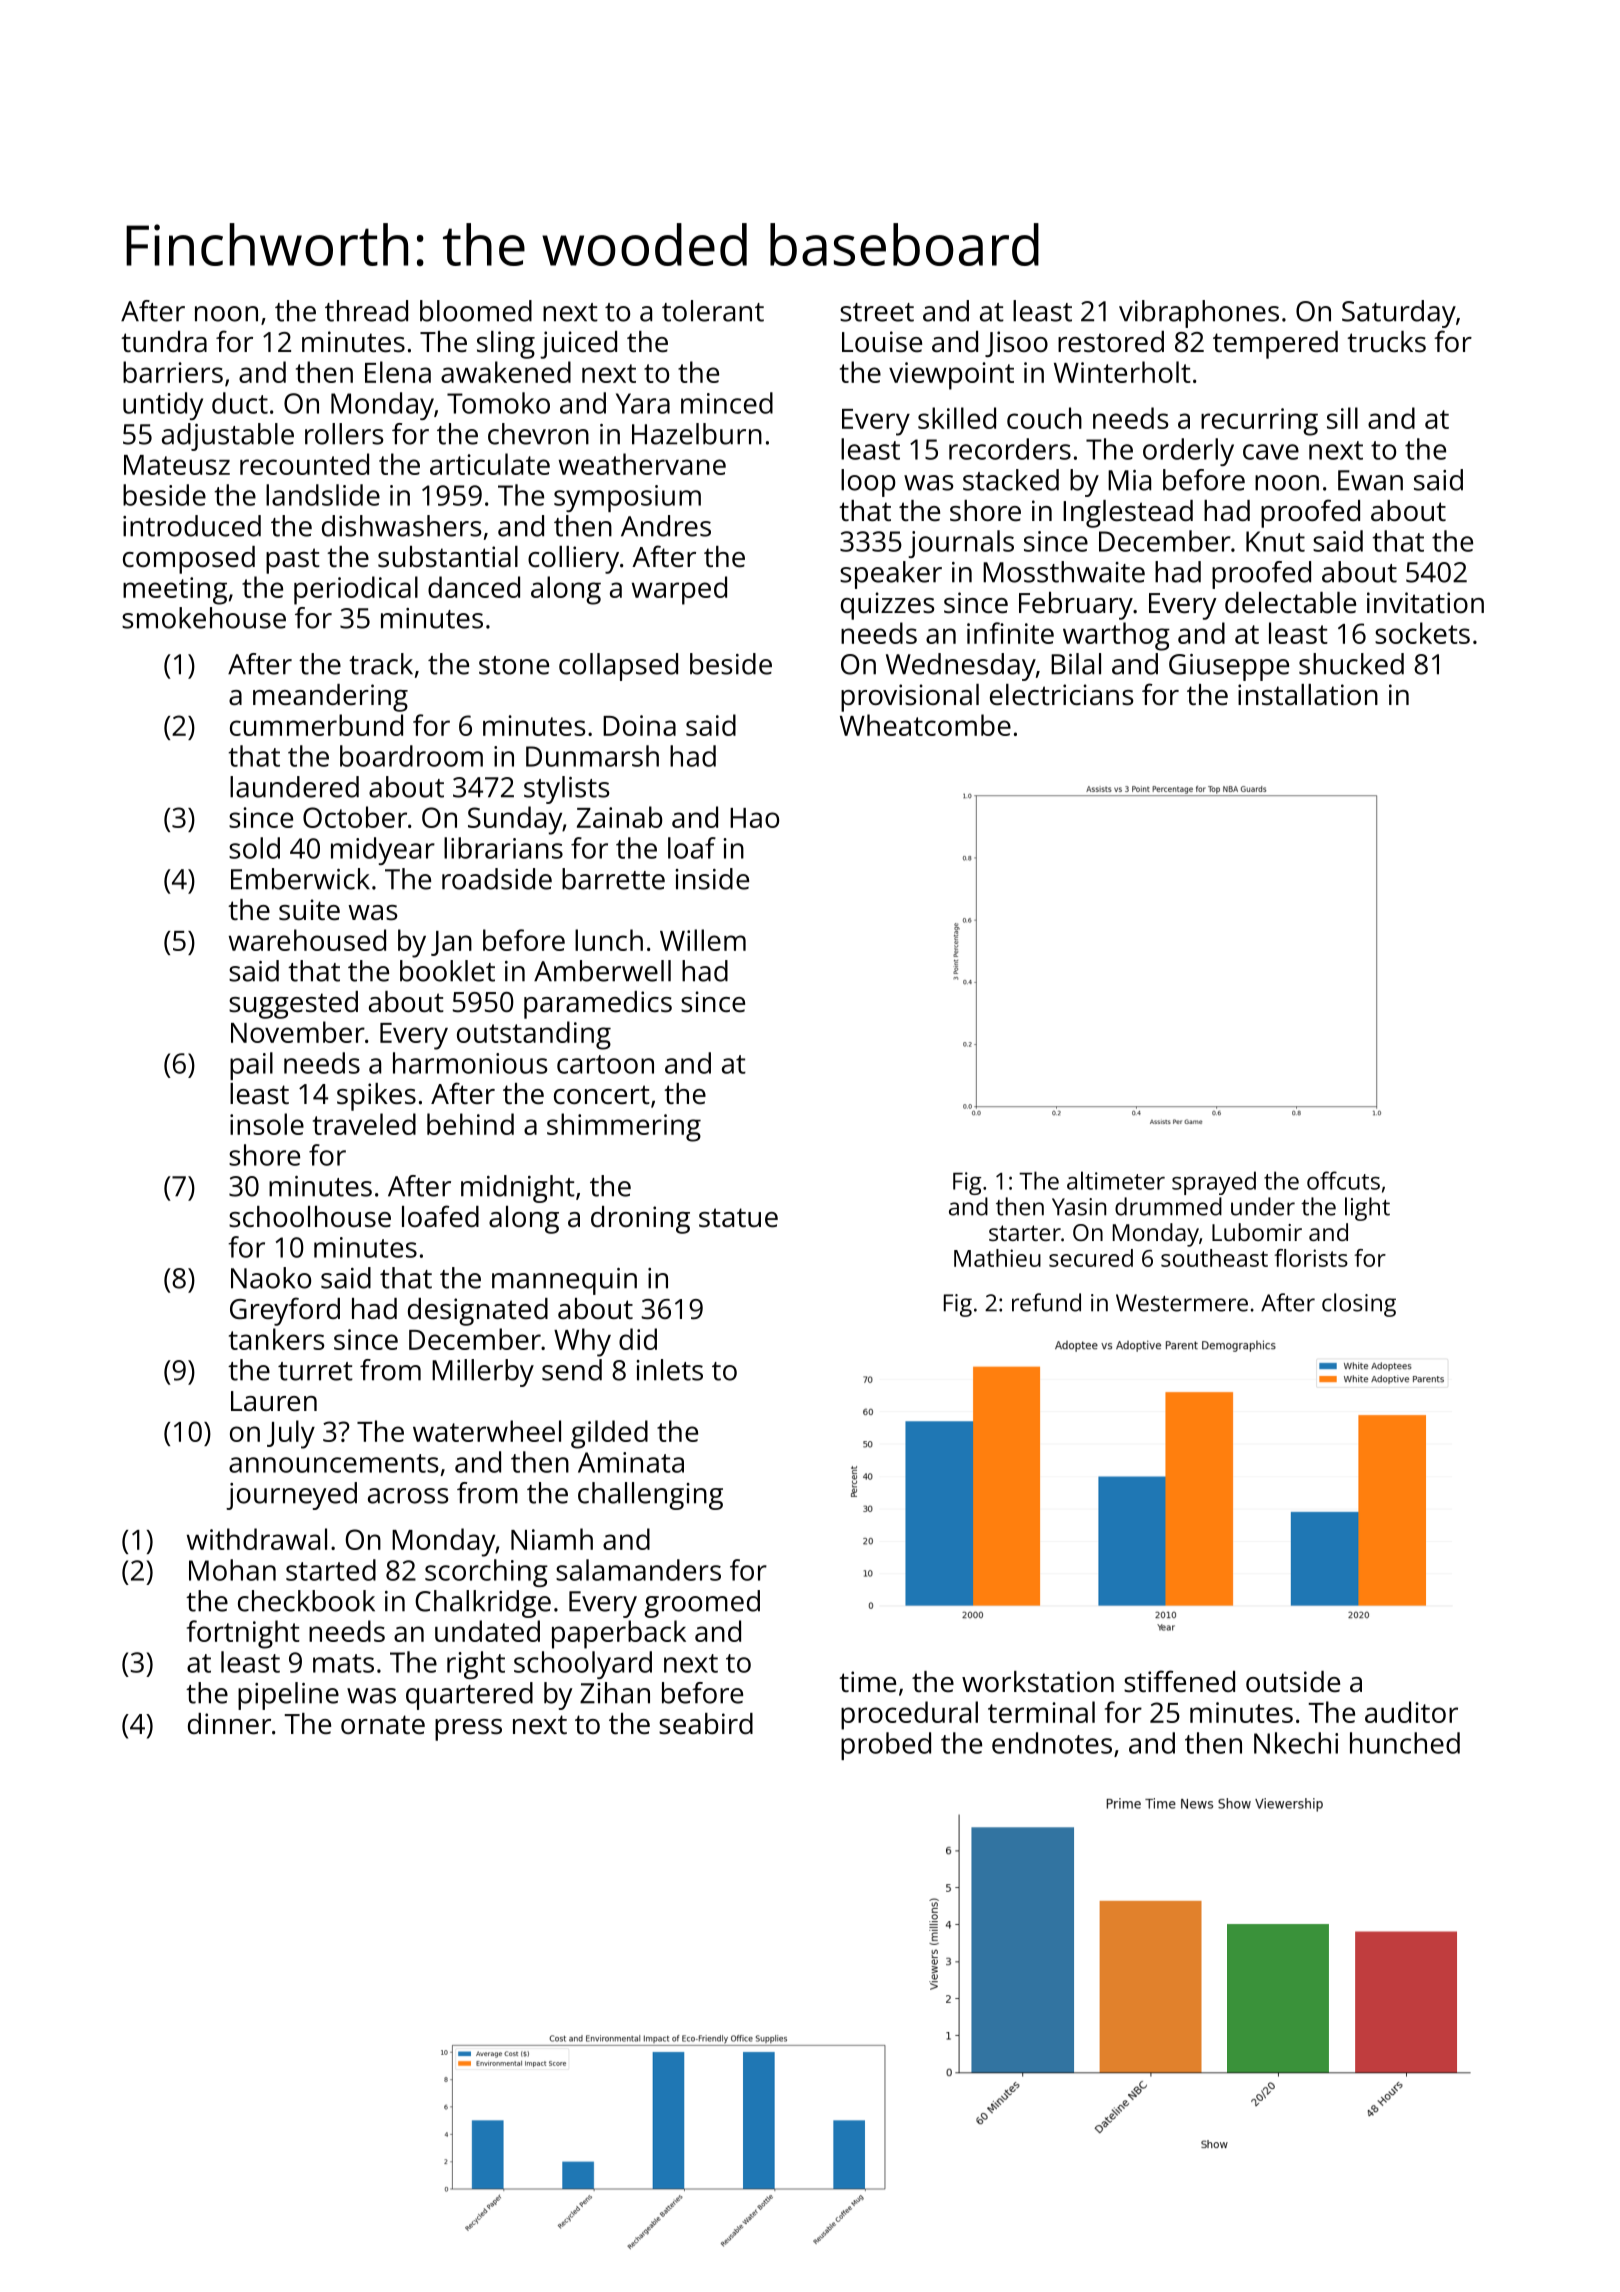 The height and width of the page is (2292, 1620). What do you see at coordinates (997, 1258) in the page?
I see `Mathieu` at bounding box center [997, 1258].
